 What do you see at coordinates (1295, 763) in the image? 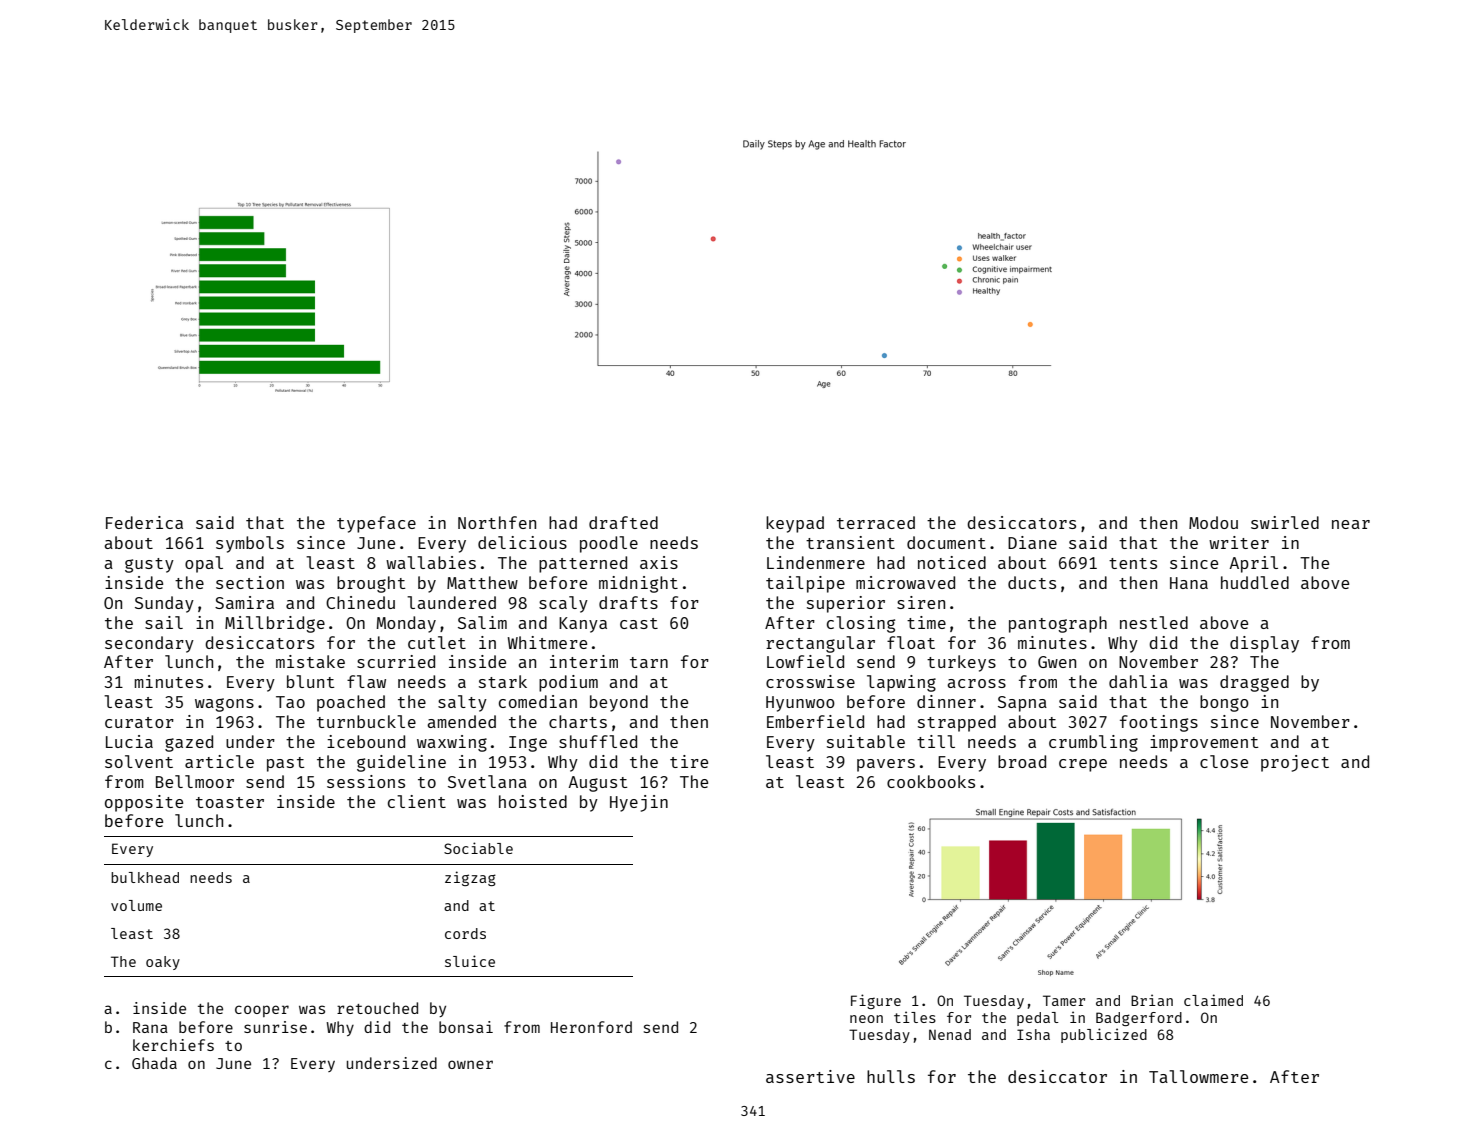
I see `project` at bounding box center [1295, 763].
